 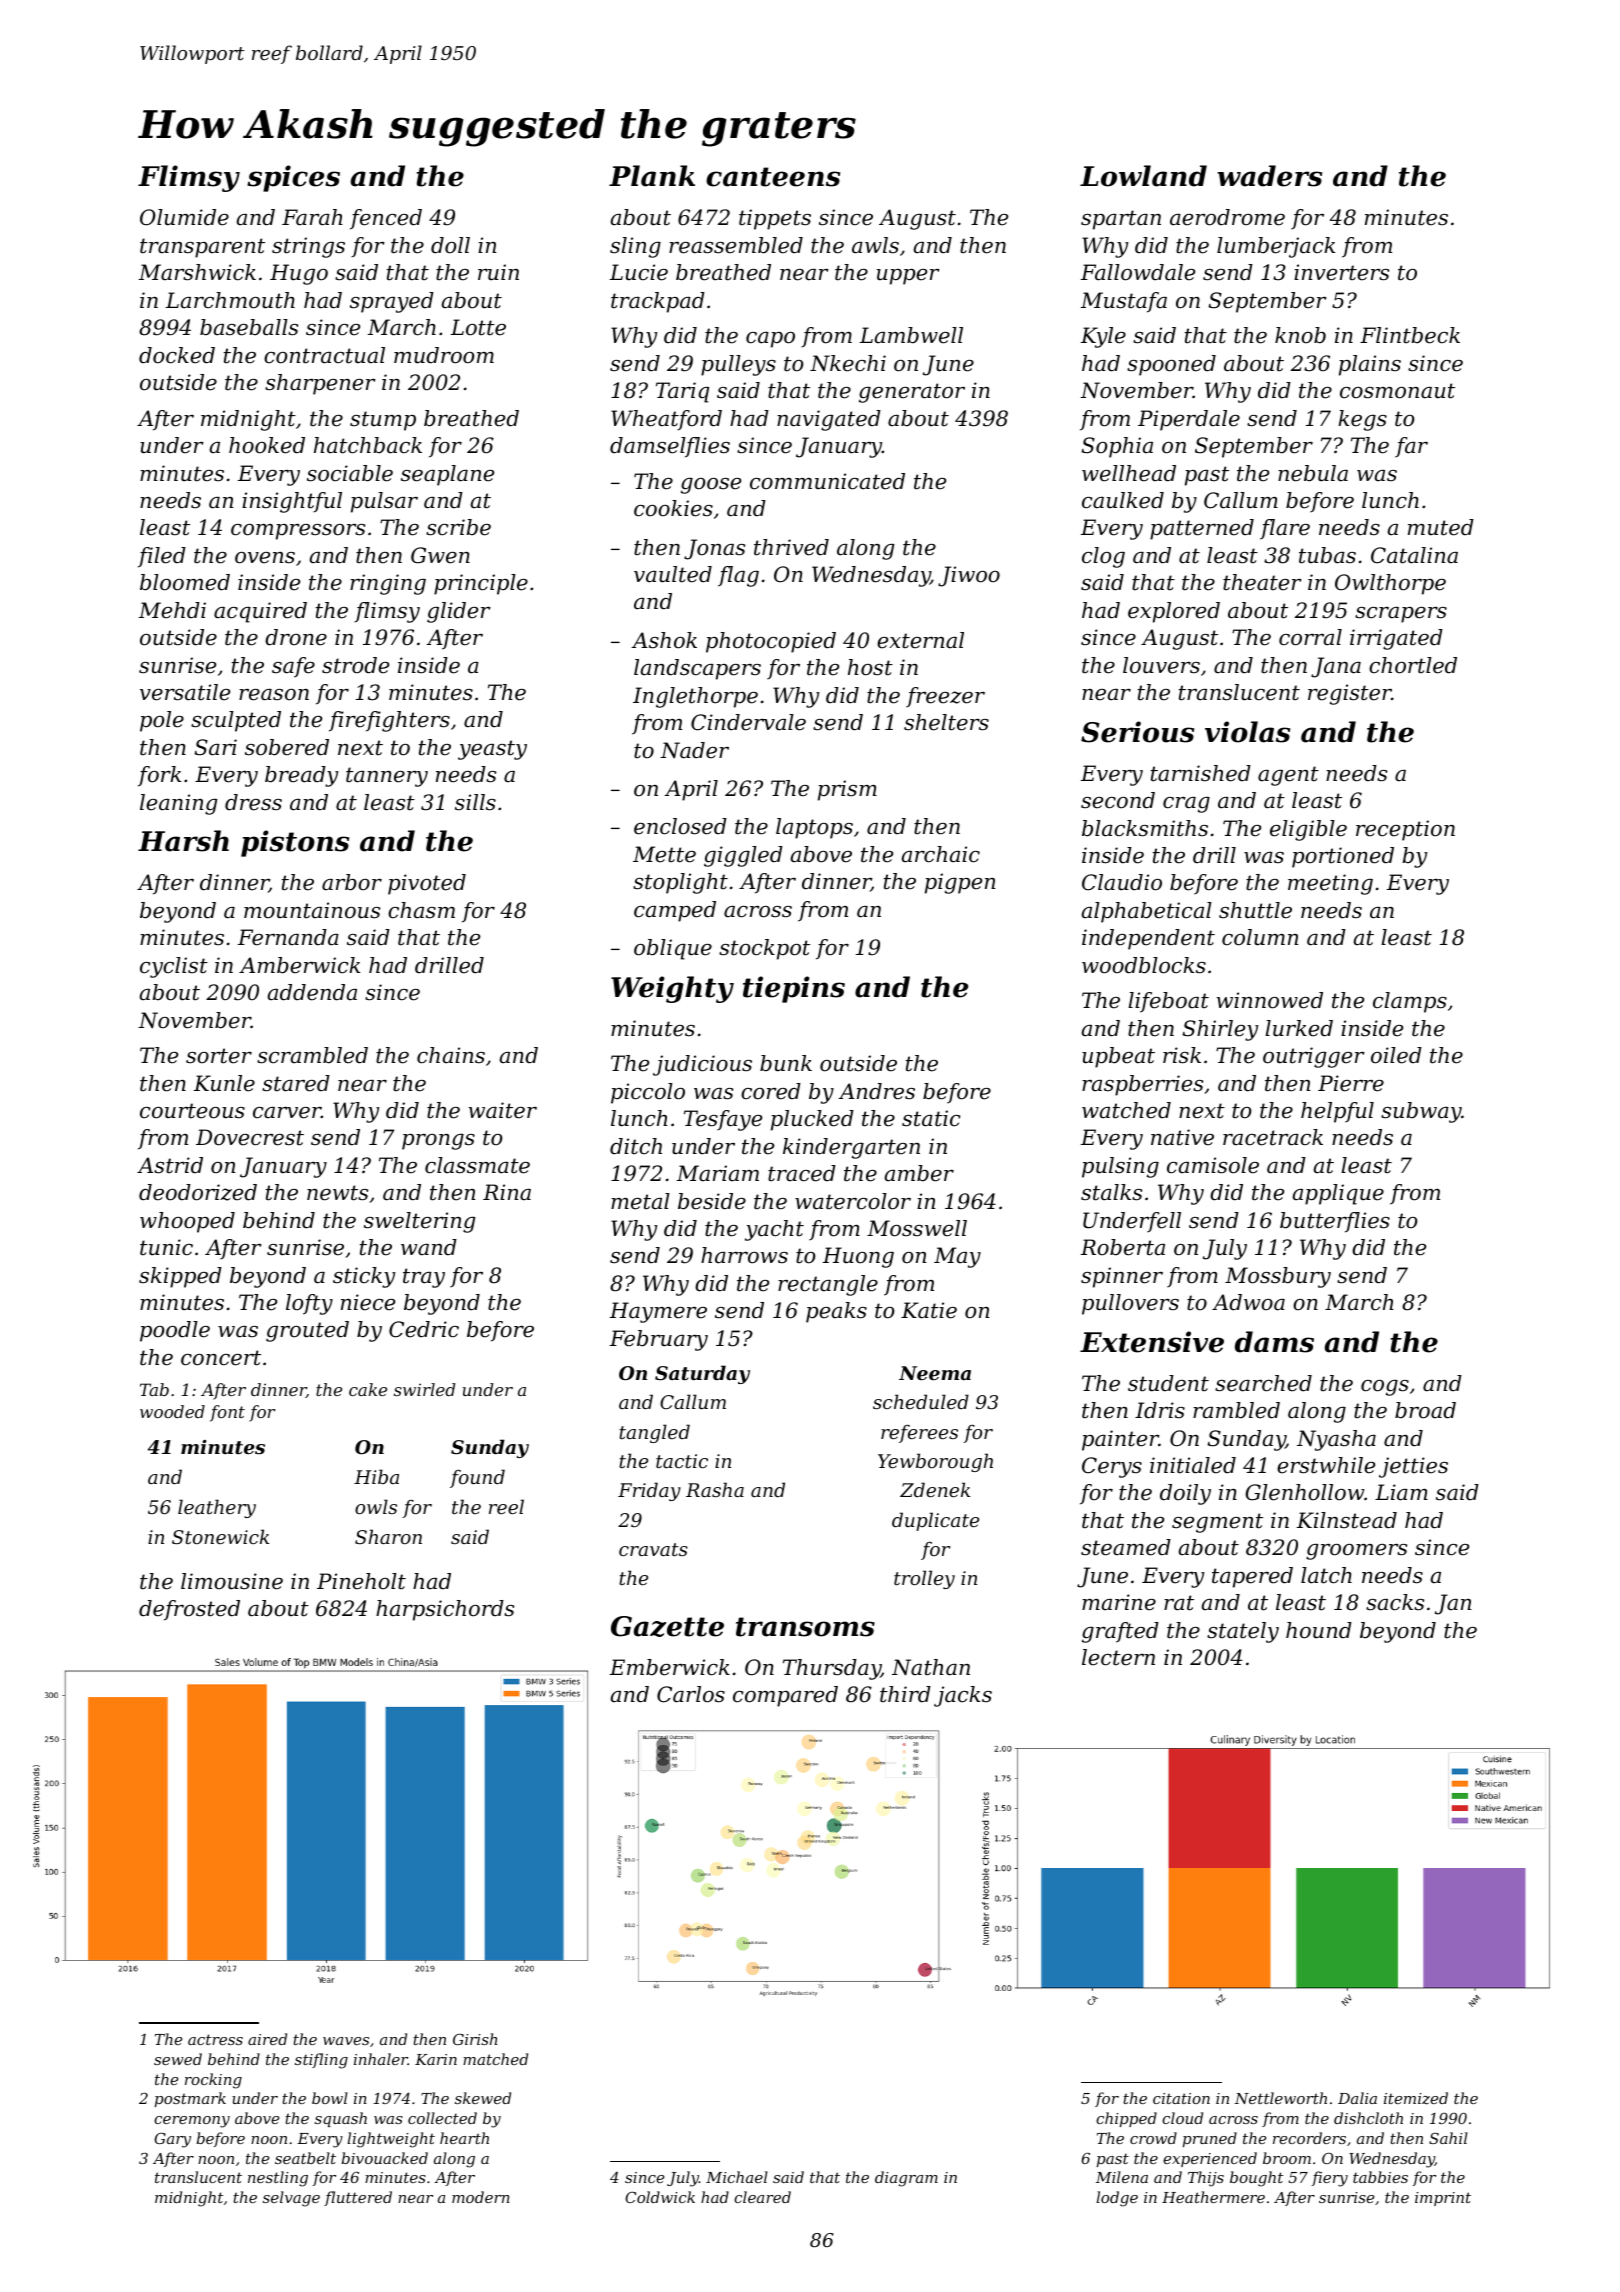 What do you see at coordinates (715, 1489) in the screenshot?
I see `Rasha` at bounding box center [715, 1489].
